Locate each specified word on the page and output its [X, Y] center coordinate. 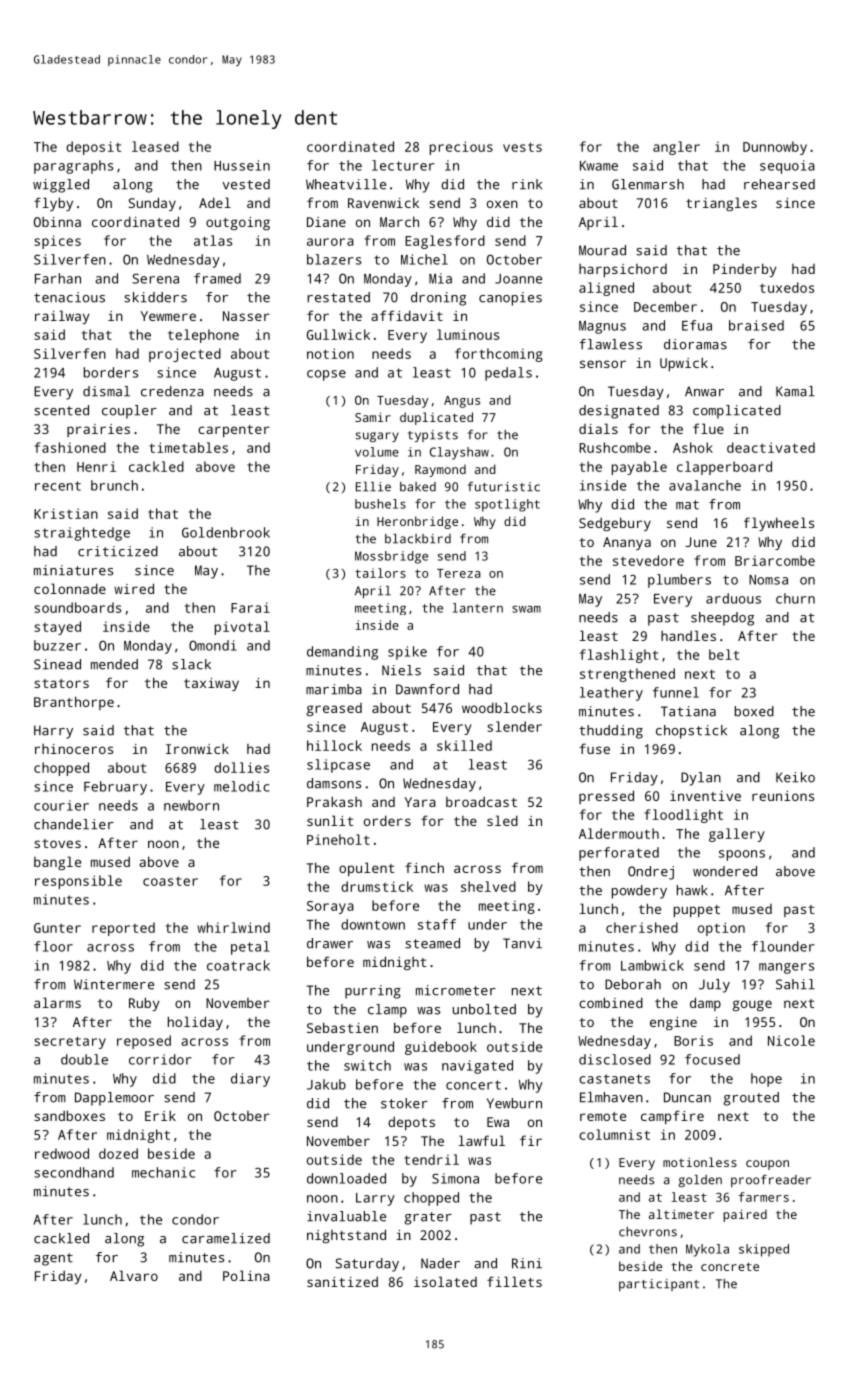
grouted [751, 1099]
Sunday [152, 204]
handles [688, 635]
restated [338, 297]
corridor [160, 1059]
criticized [118, 551]
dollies [241, 767]
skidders [155, 297]
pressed [606, 797]
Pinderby [745, 270]
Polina [246, 1275]
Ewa [498, 1122]
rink [527, 184]
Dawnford [427, 689]
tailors [380, 573]
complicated [737, 412]
